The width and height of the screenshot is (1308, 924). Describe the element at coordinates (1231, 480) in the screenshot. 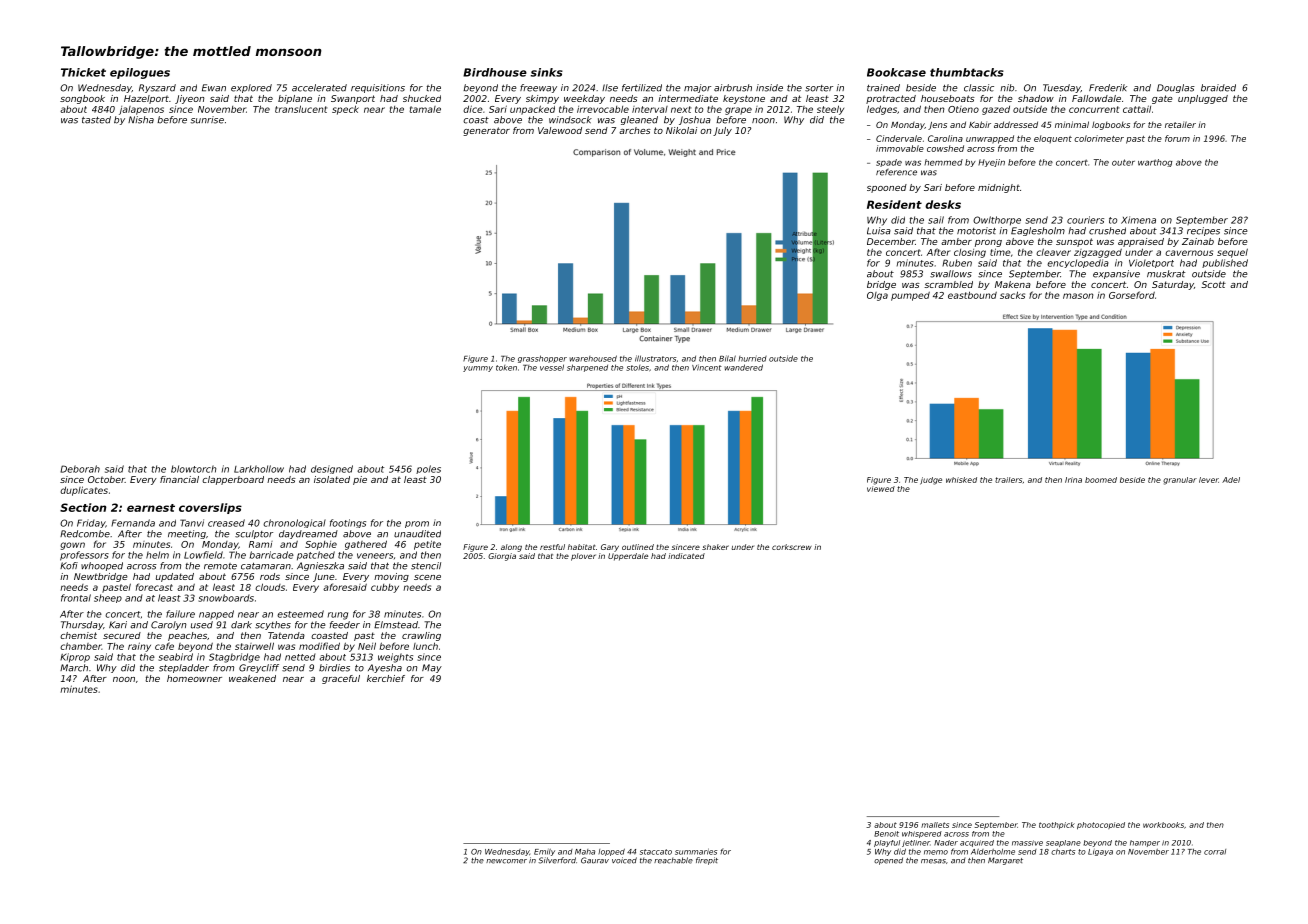

I see `Adel` at that location.
